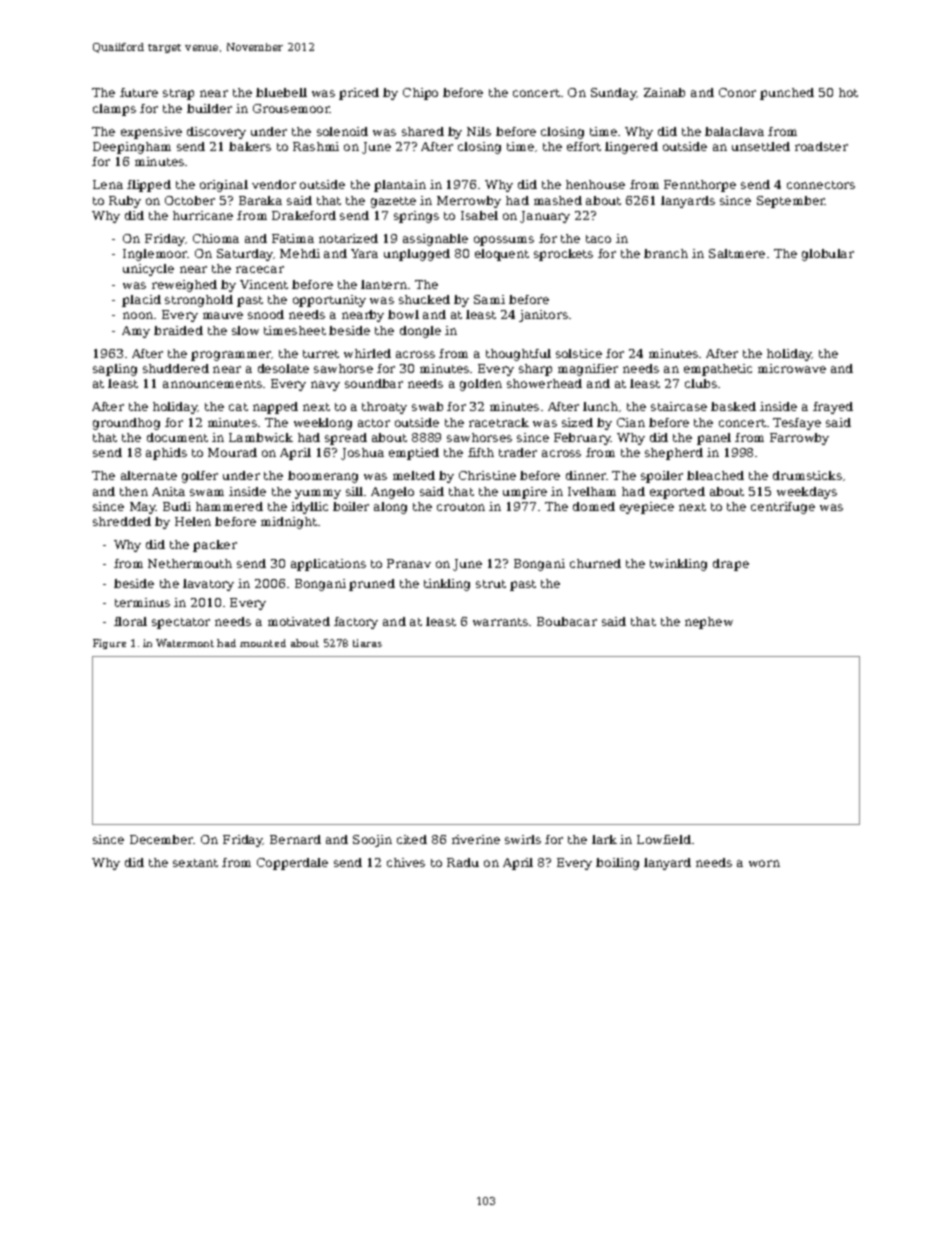 This image has width=952, height=1233. Describe the element at coordinates (109, 644) in the image. I see `Figure` at that location.
